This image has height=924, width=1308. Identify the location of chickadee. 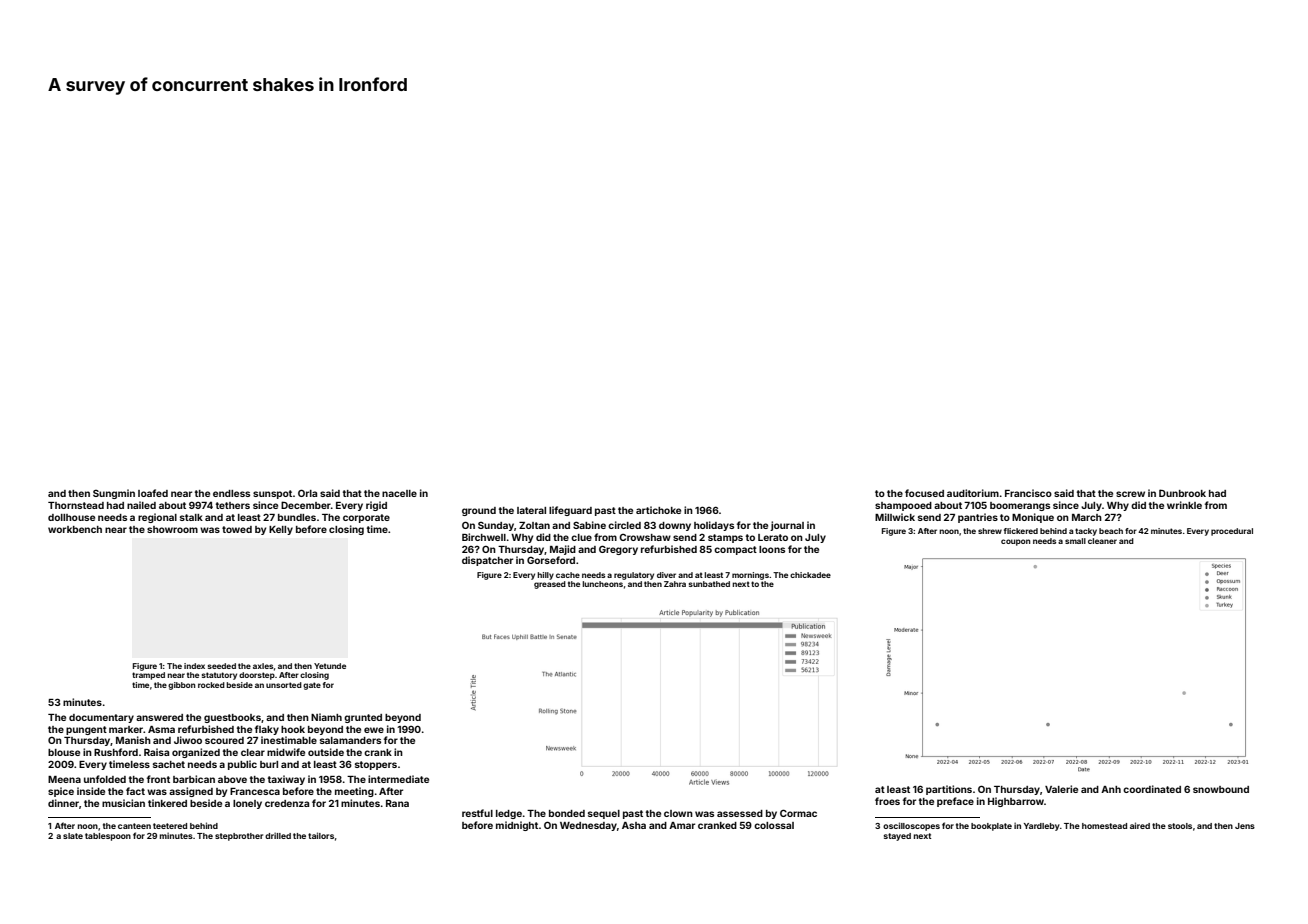
(810, 575).
